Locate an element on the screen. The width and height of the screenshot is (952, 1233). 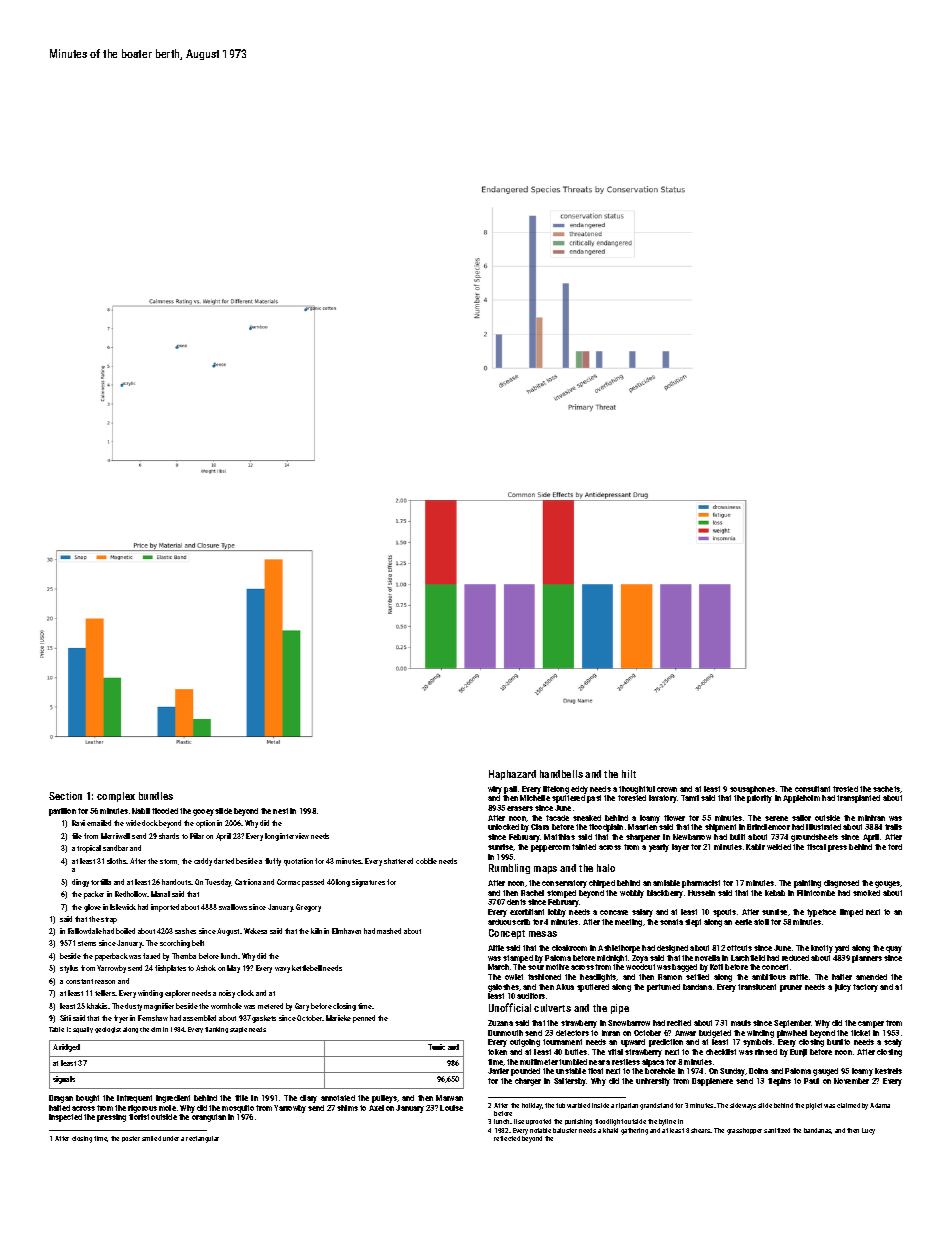
reflected is located at coordinates (507, 1138).
